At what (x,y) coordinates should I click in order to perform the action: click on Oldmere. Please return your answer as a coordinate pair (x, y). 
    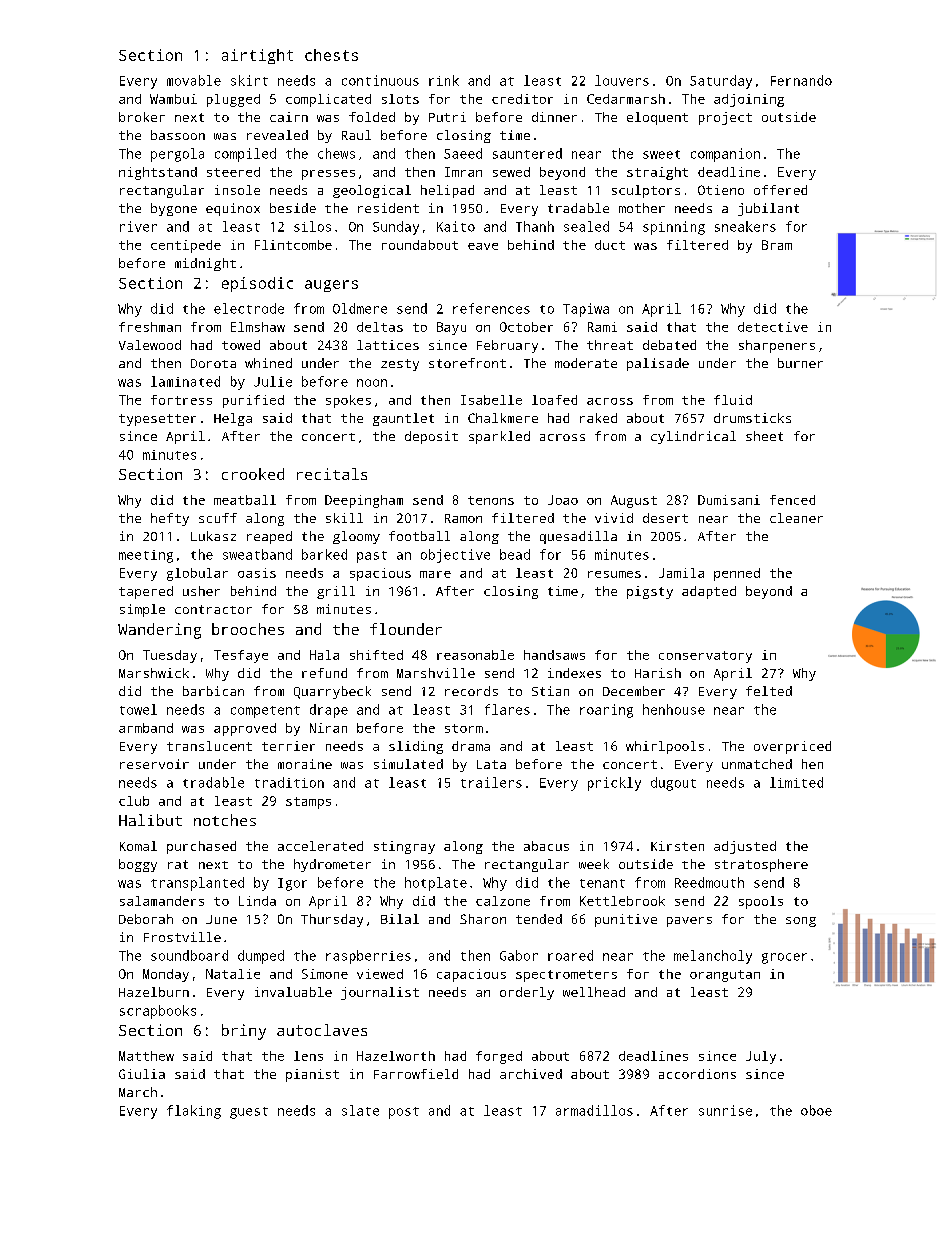
    Looking at the image, I should click on (360, 308).
